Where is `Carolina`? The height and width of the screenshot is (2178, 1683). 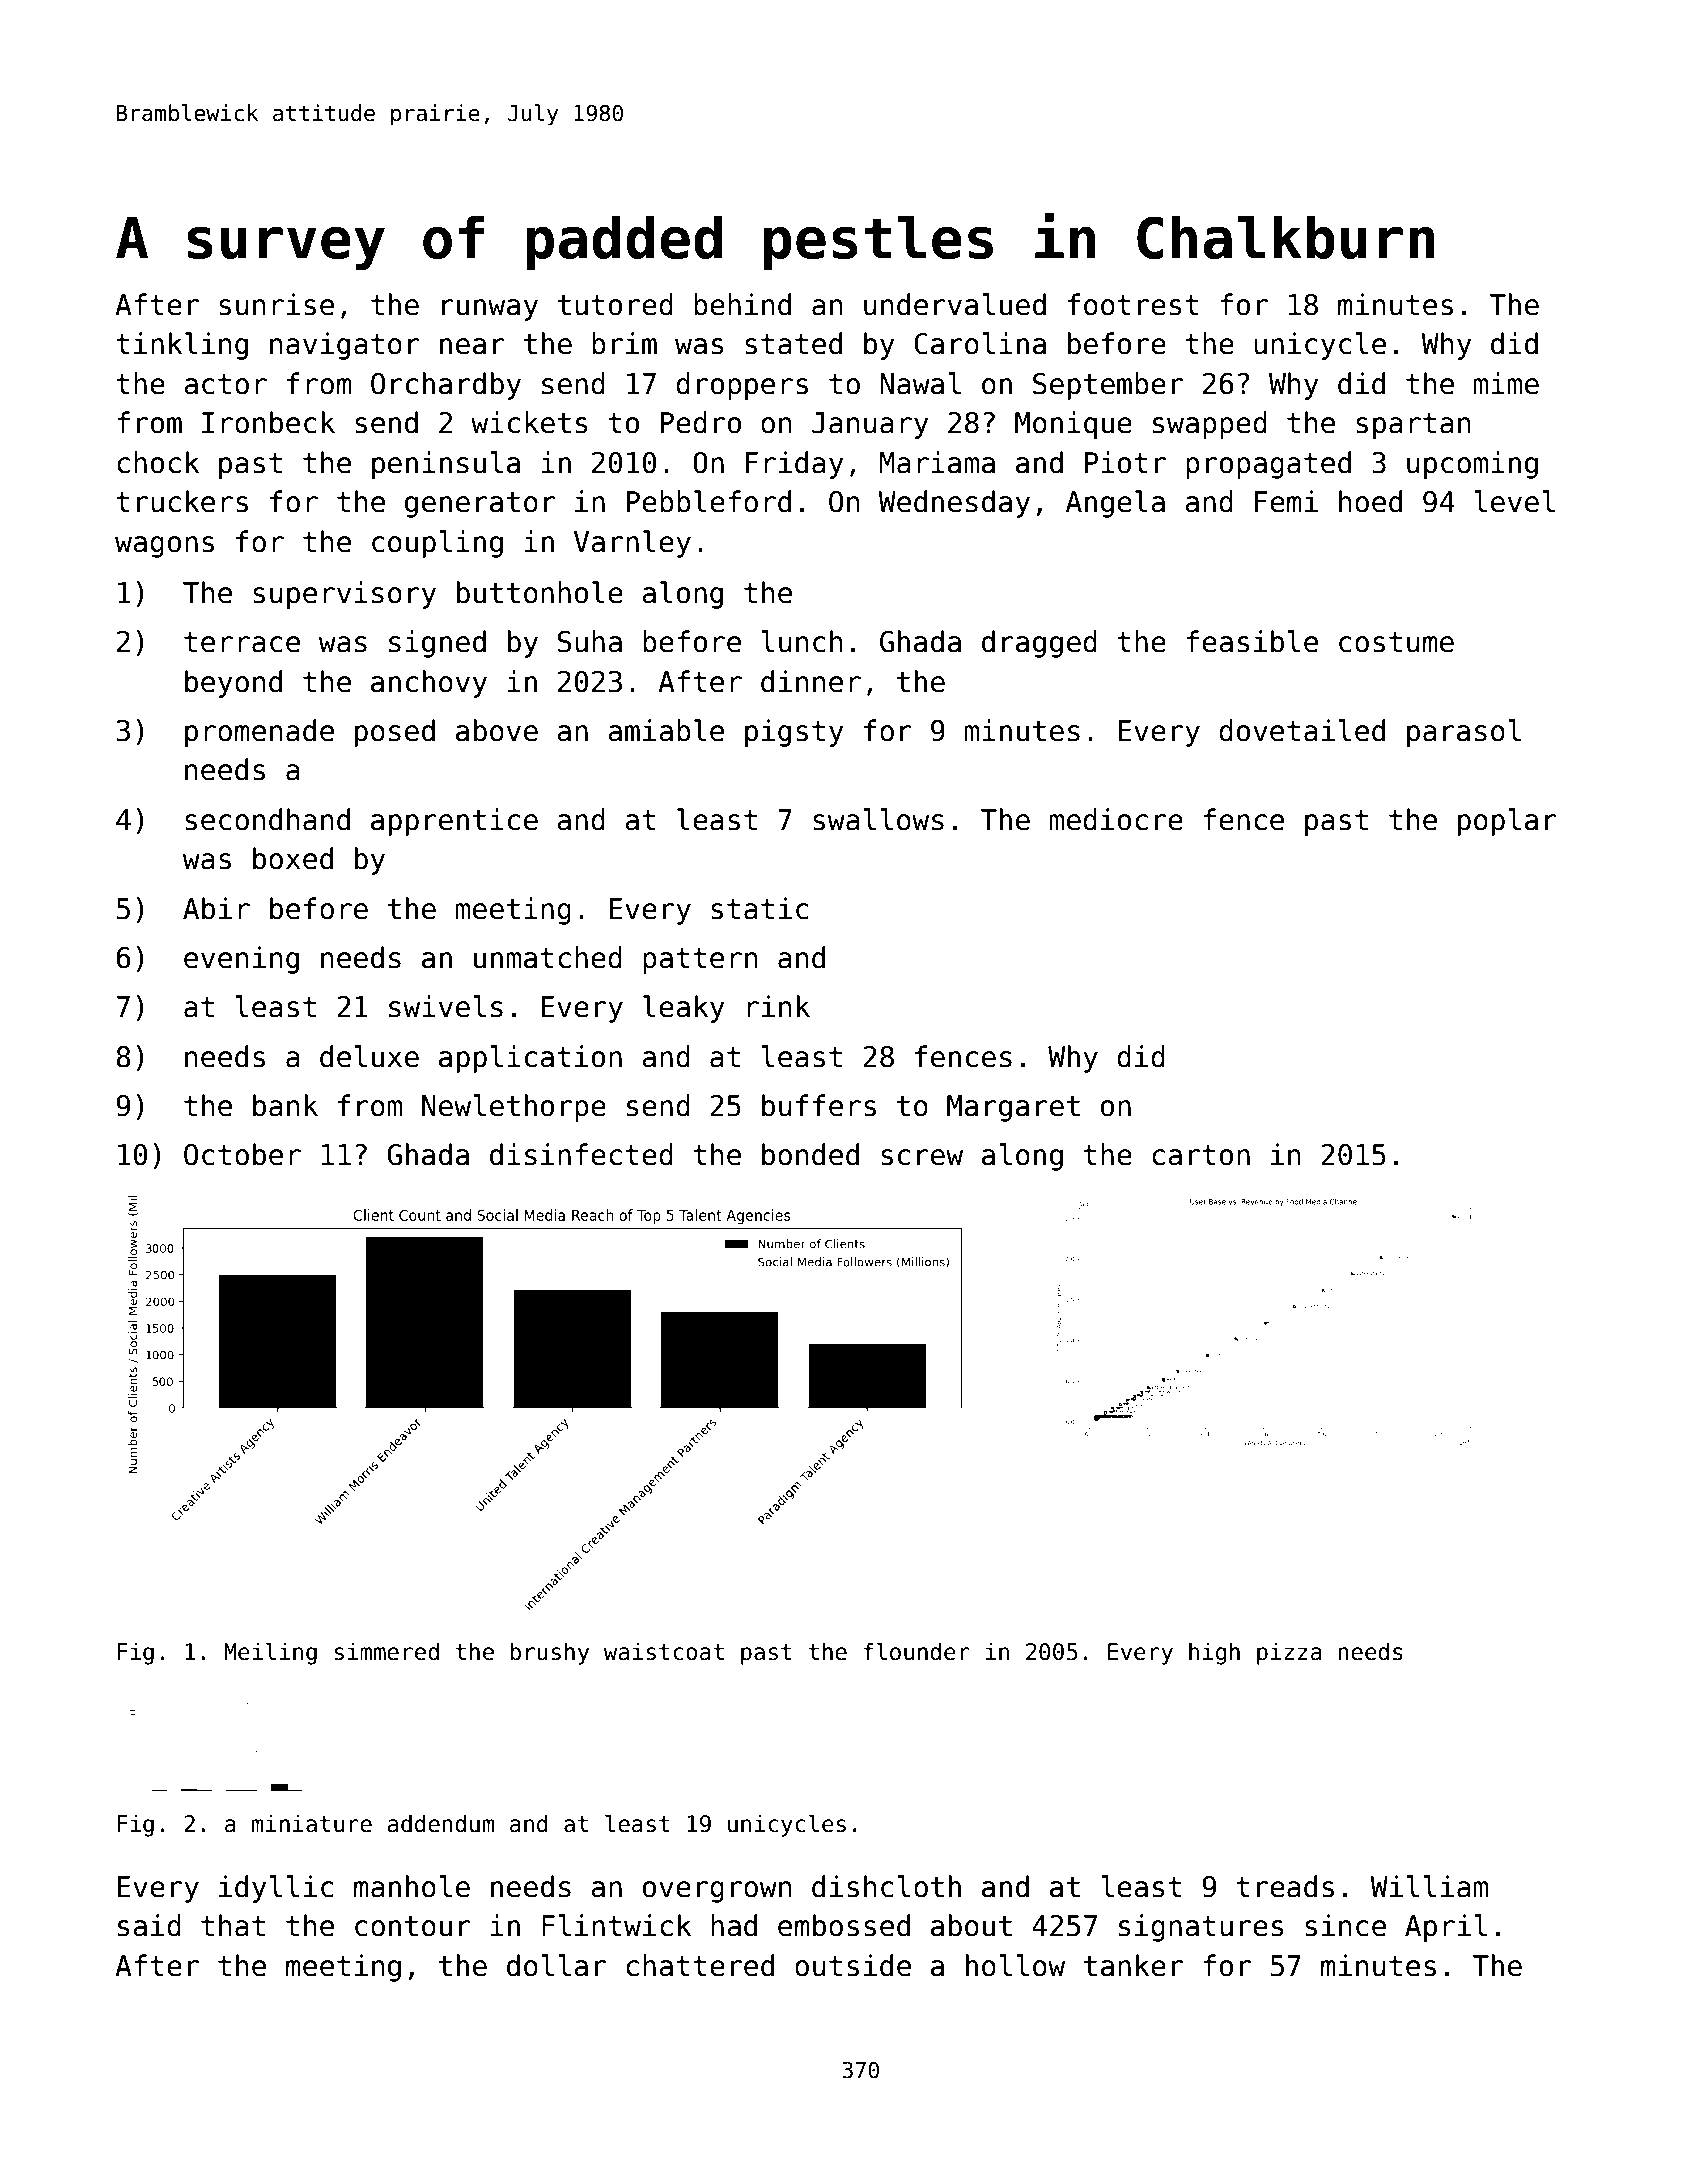
Carolina is located at coordinates (980, 343).
